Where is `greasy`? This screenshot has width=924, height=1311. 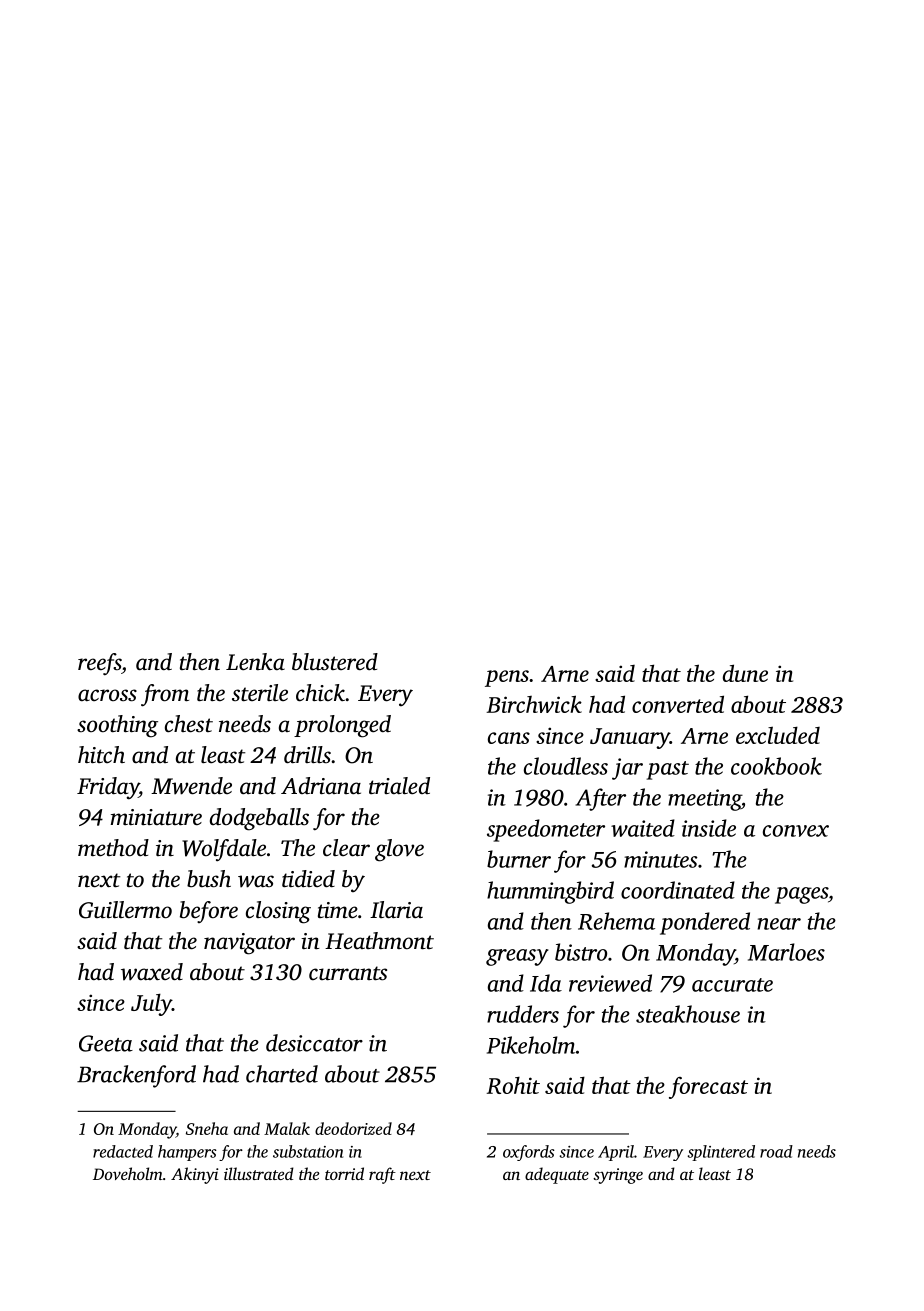
greasy is located at coordinates (517, 957).
